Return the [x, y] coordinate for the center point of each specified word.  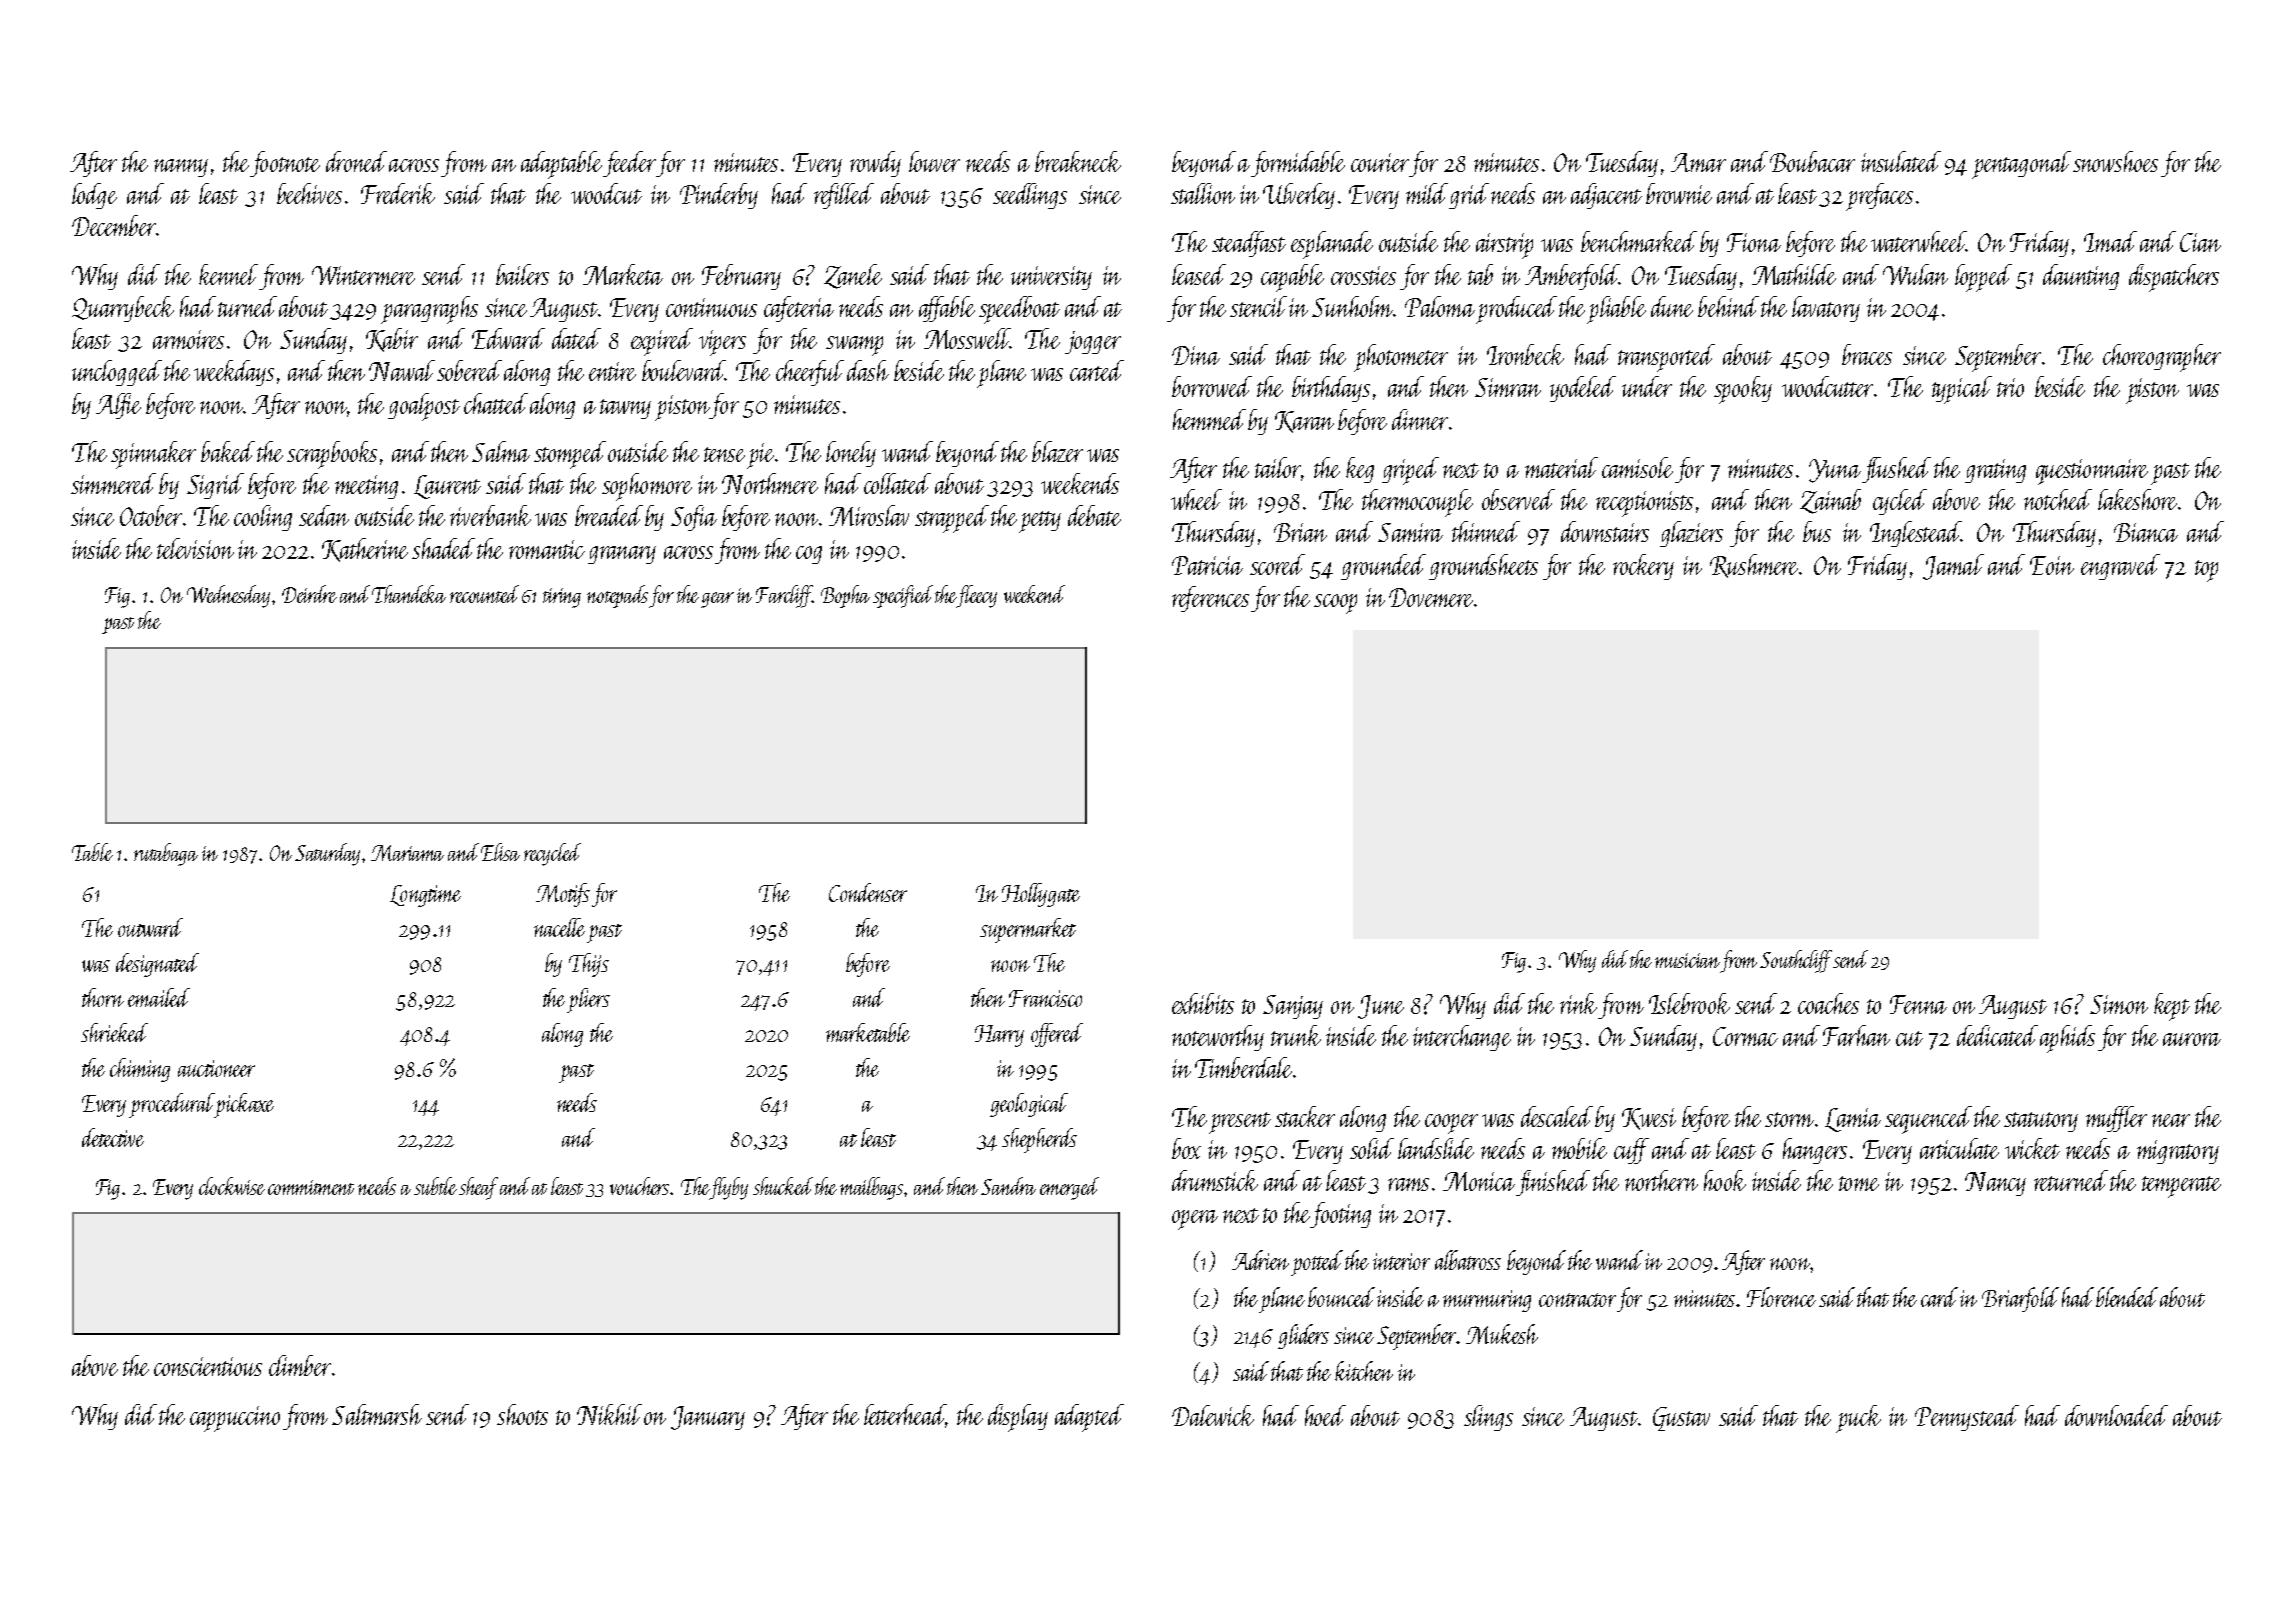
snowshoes [2115, 161]
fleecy [977, 596]
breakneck [1078, 161]
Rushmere [1754, 566]
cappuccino [235, 1419]
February [741, 277]
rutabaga [166, 854]
